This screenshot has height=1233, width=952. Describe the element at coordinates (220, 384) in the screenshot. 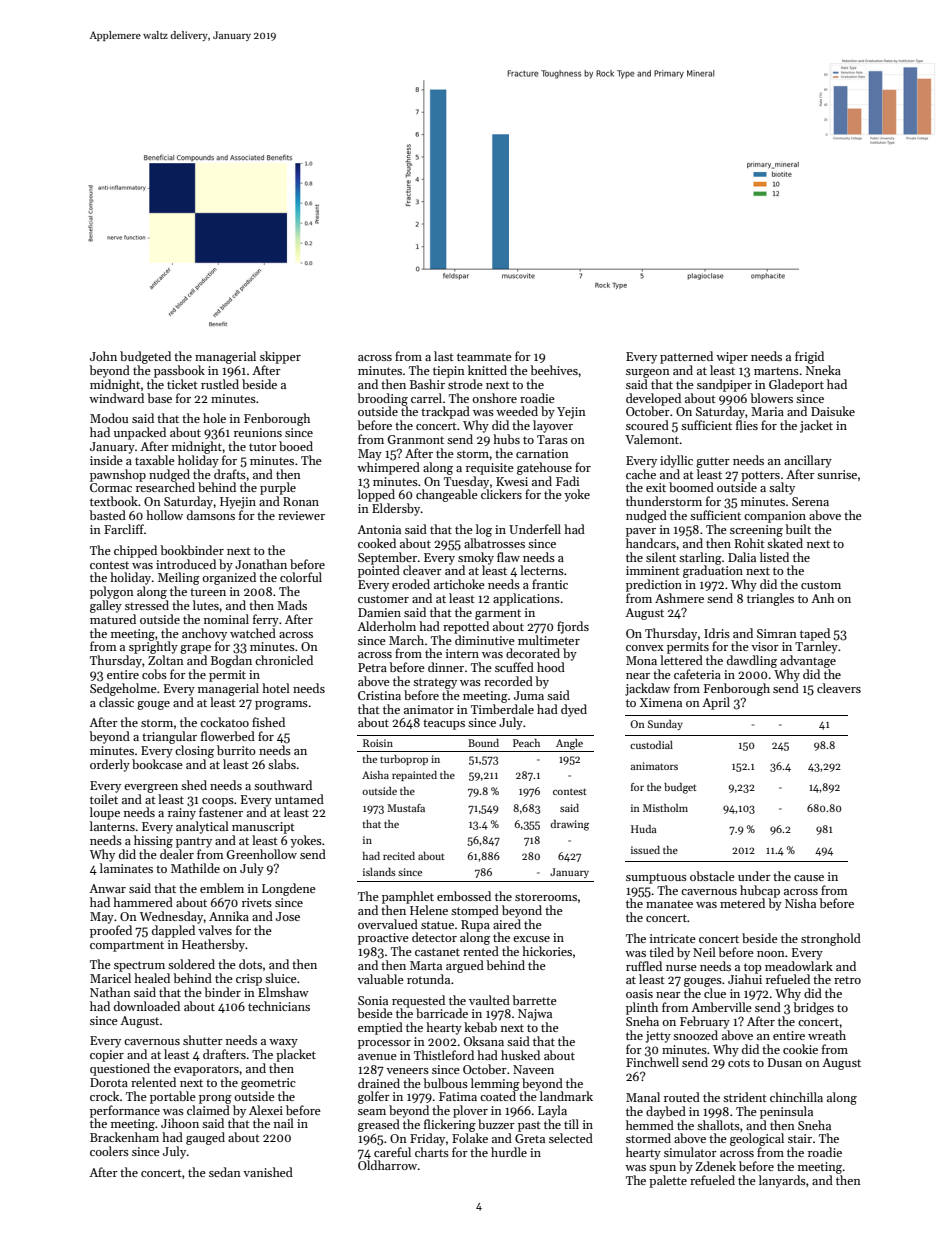

I see `rustled` at that location.
